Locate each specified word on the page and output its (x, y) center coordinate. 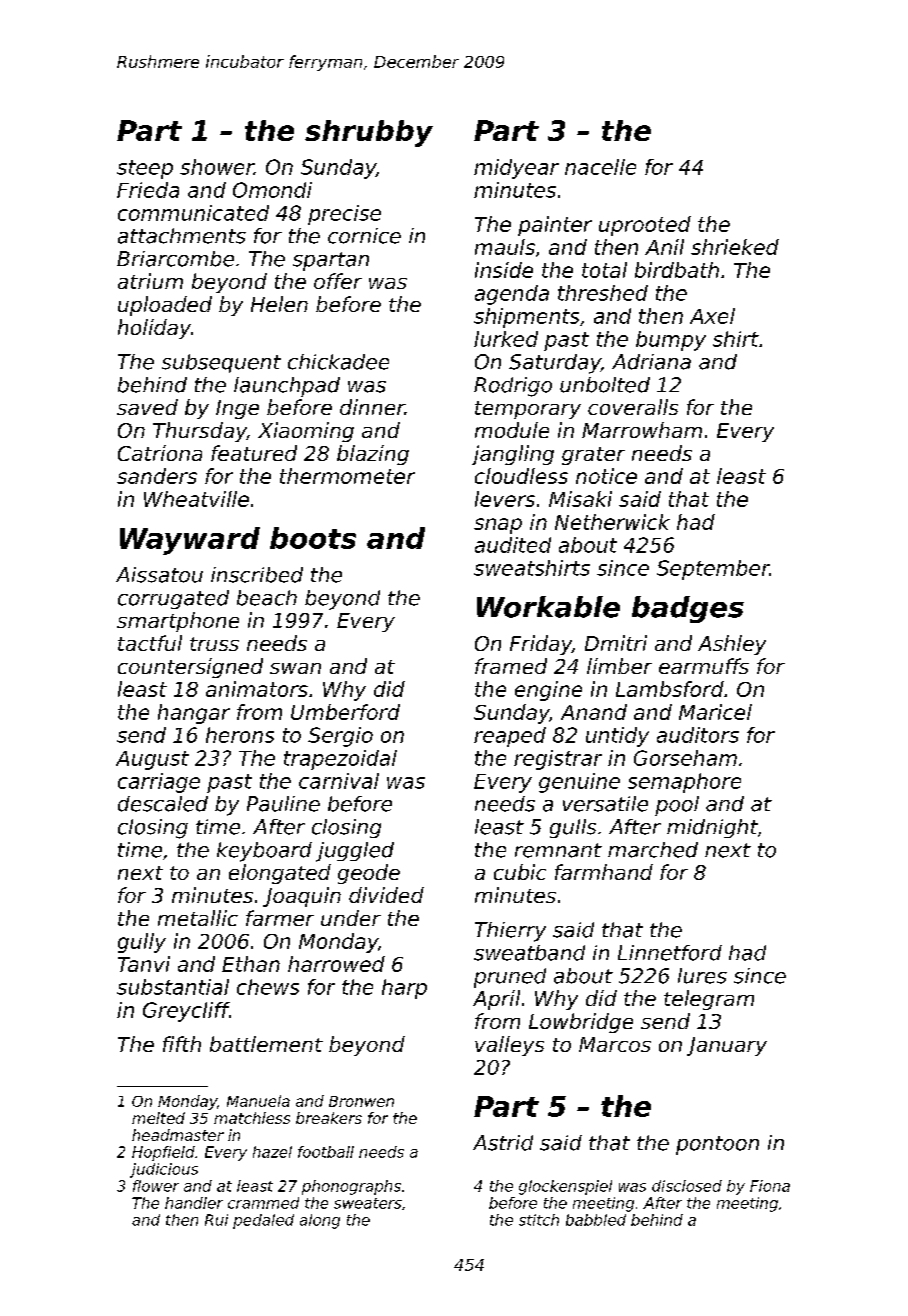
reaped (510, 737)
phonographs (351, 1187)
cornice (364, 236)
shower (217, 167)
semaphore (684, 783)
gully (142, 943)
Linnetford (670, 953)
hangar (194, 714)
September (713, 570)
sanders (157, 476)
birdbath (677, 270)
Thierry (510, 932)
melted (158, 1118)
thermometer (347, 476)
